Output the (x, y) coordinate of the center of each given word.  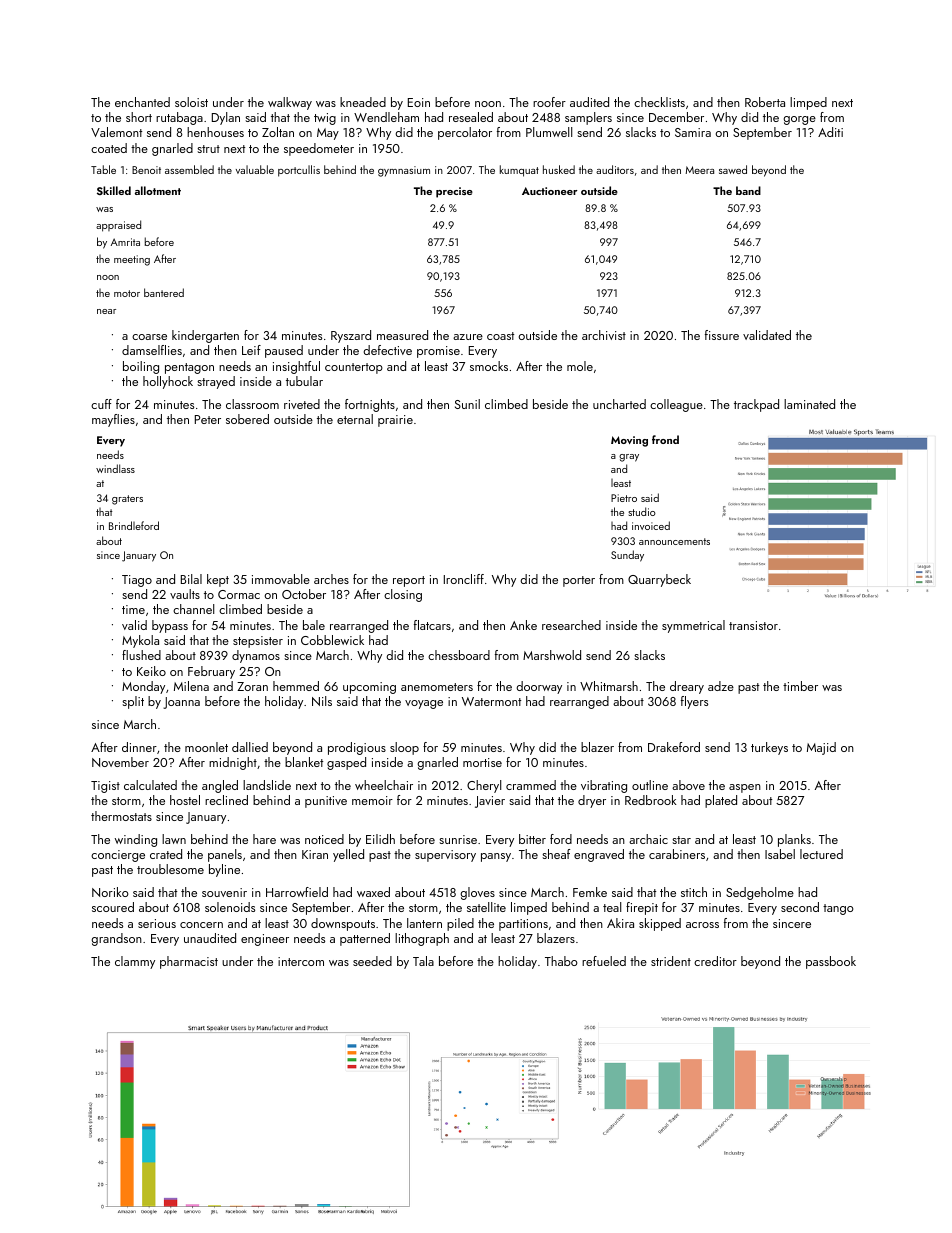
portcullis (299, 171)
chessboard (459, 655)
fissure (722, 335)
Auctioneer (550, 191)
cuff (101, 404)
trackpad (756, 405)
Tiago (137, 581)
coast (500, 336)
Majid (821, 748)
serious (157, 923)
